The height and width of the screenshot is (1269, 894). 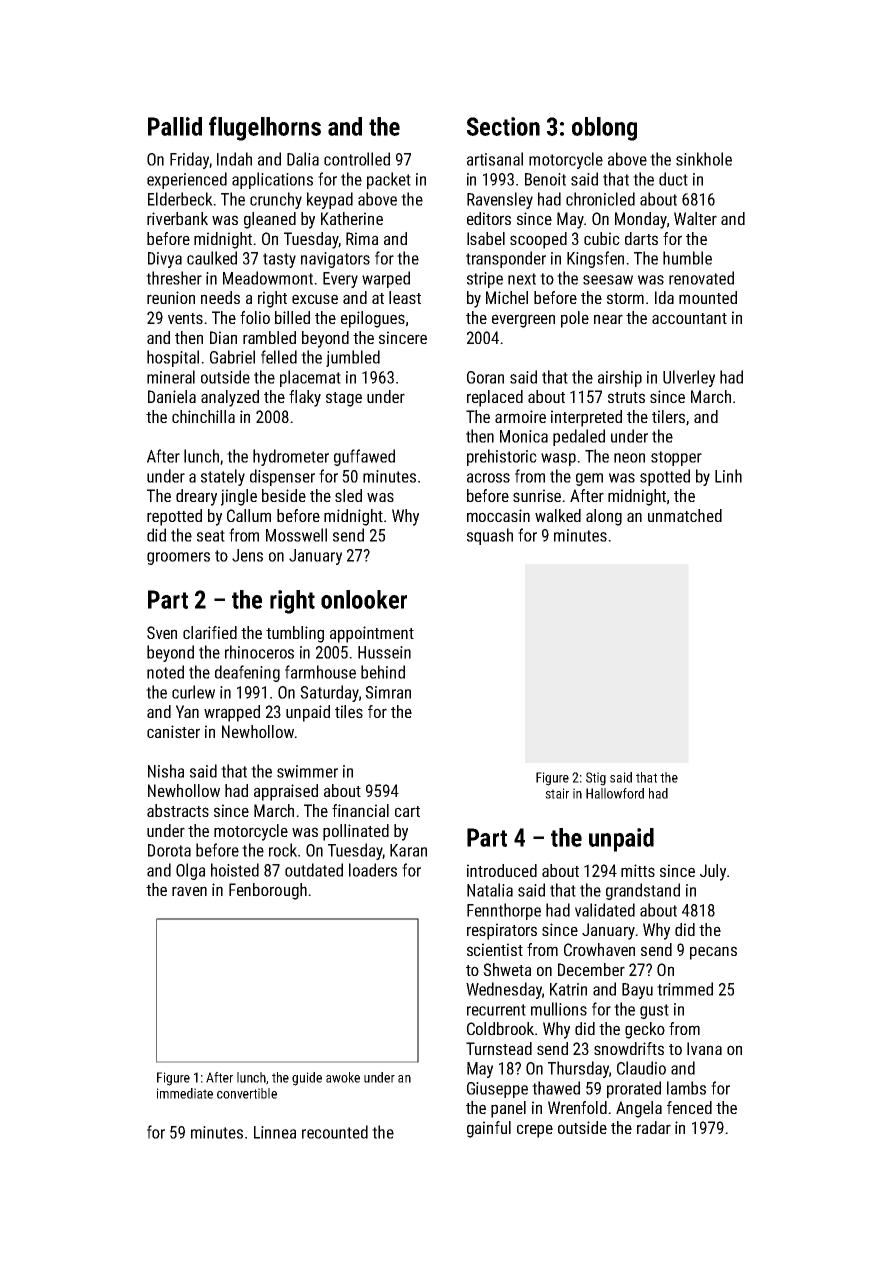 I want to click on evergreen, so click(x=523, y=321).
